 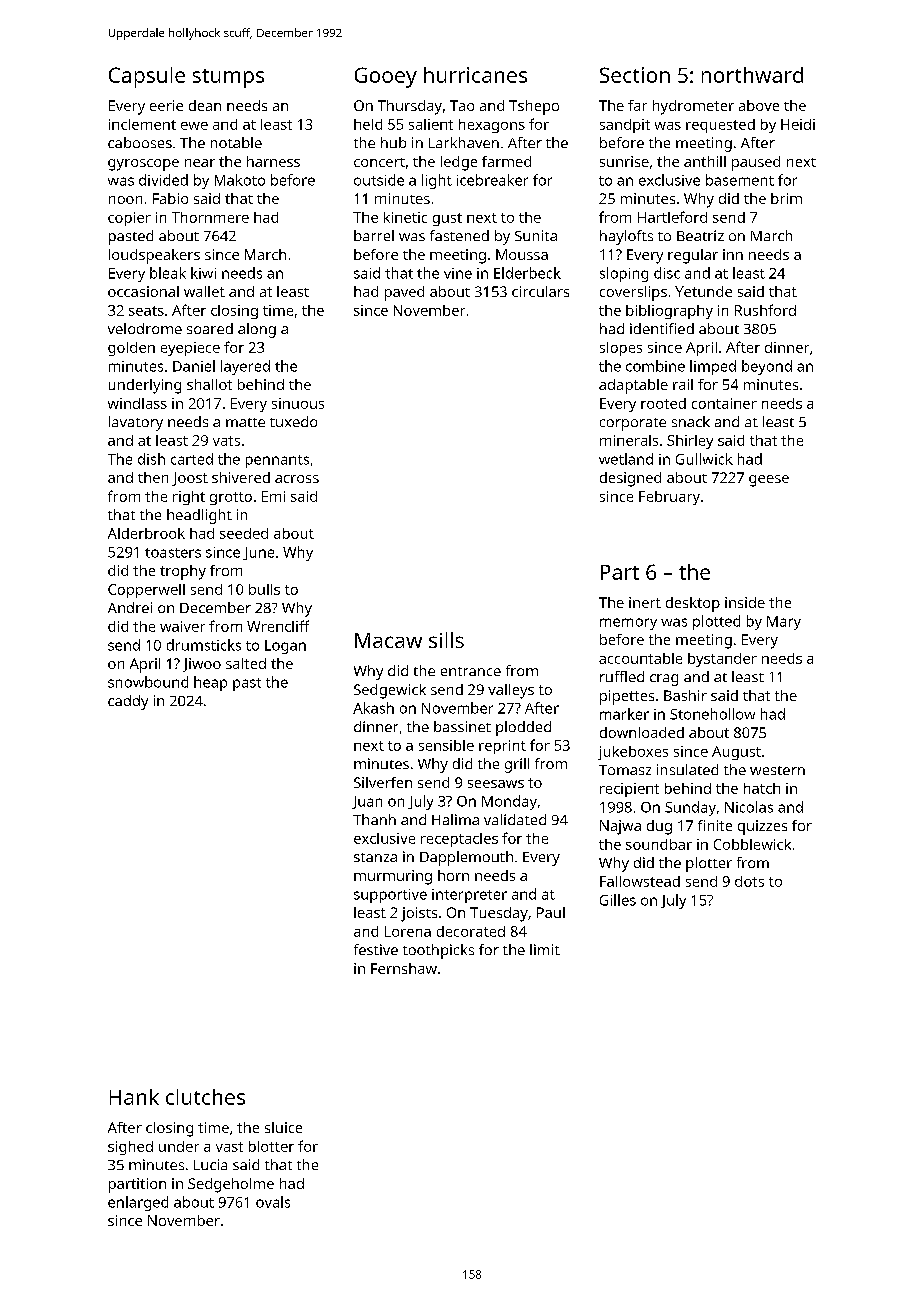 I want to click on northward, so click(x=752, y=75).
